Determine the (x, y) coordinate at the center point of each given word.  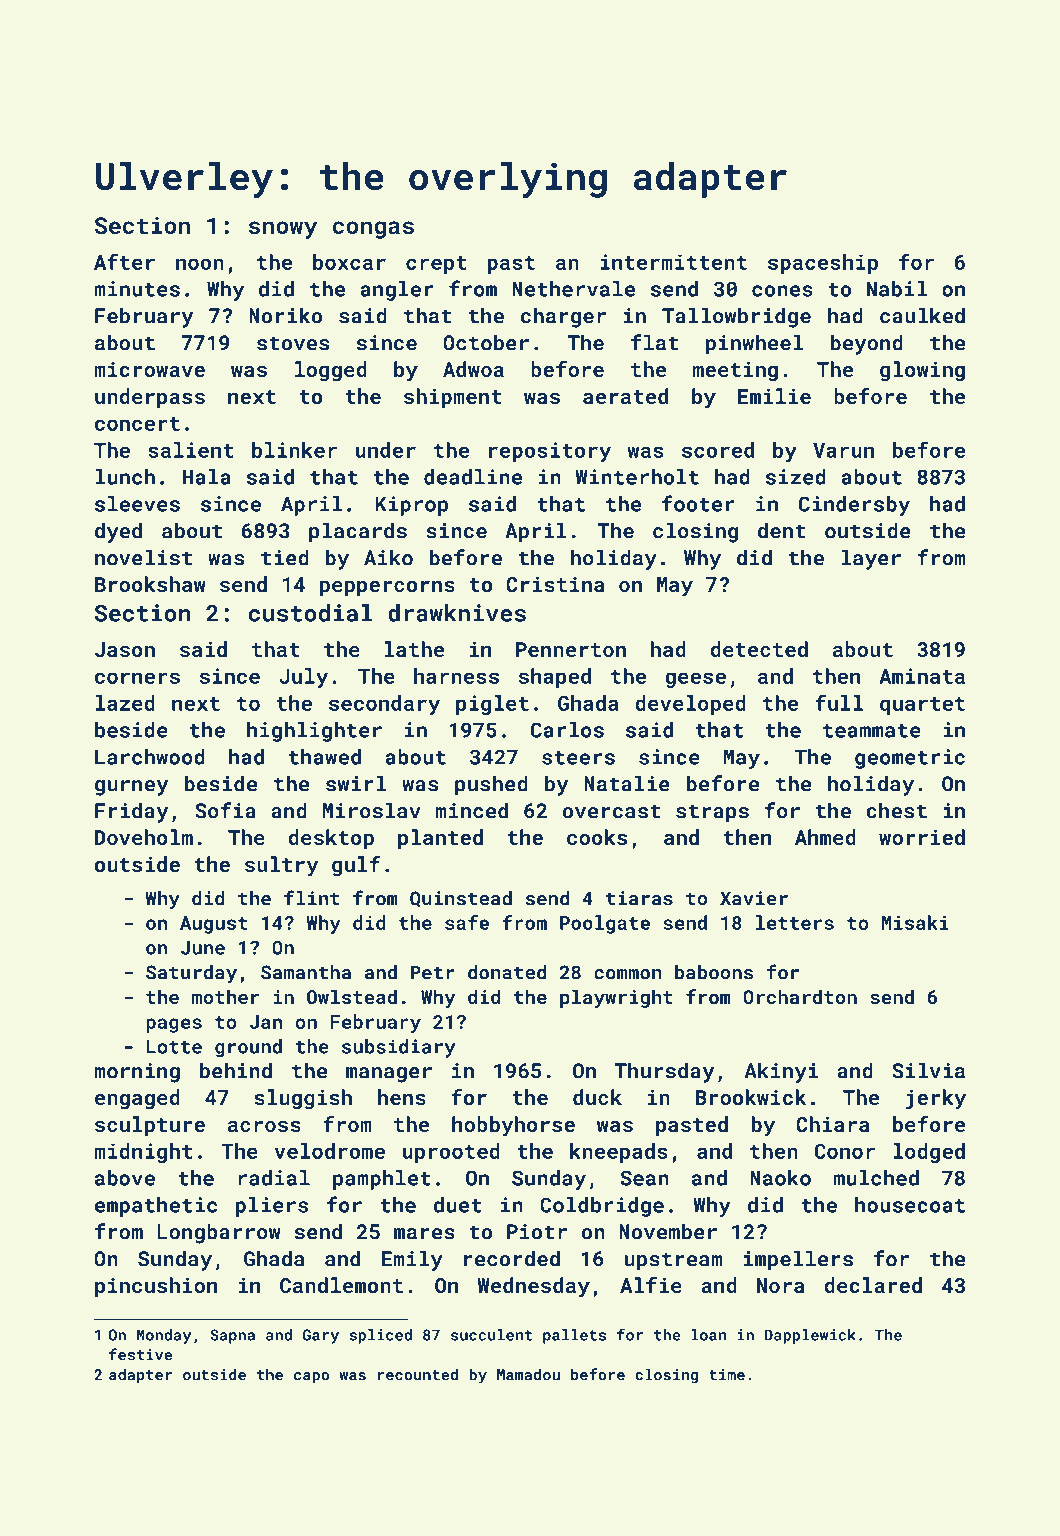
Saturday (191, 974)
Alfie (651, 1285)
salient (191, 450)
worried (922, 837)
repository (550, 452)
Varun (843, 450)
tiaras (639, 898)
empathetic (156, 1207)
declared (873, 1285)
